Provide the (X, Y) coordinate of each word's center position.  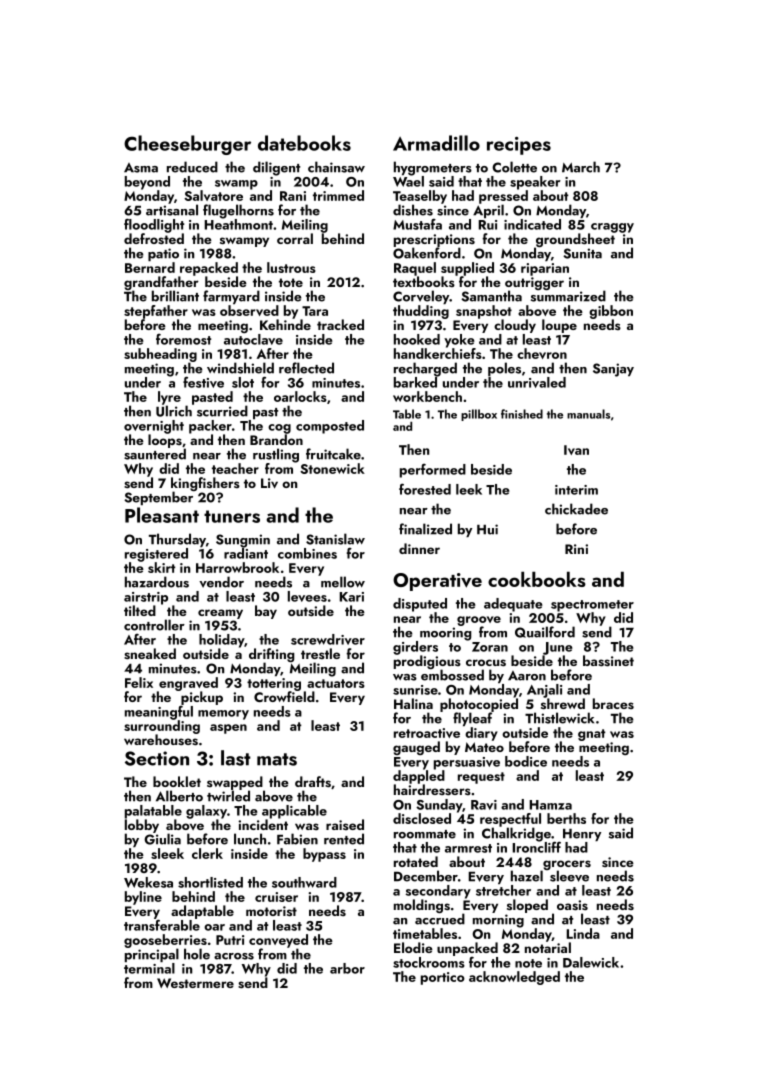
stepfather (156, 312)
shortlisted (210, 882)
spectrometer (592, 606)
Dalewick (591, 962)
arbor (347, 968)
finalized (425, 529)
